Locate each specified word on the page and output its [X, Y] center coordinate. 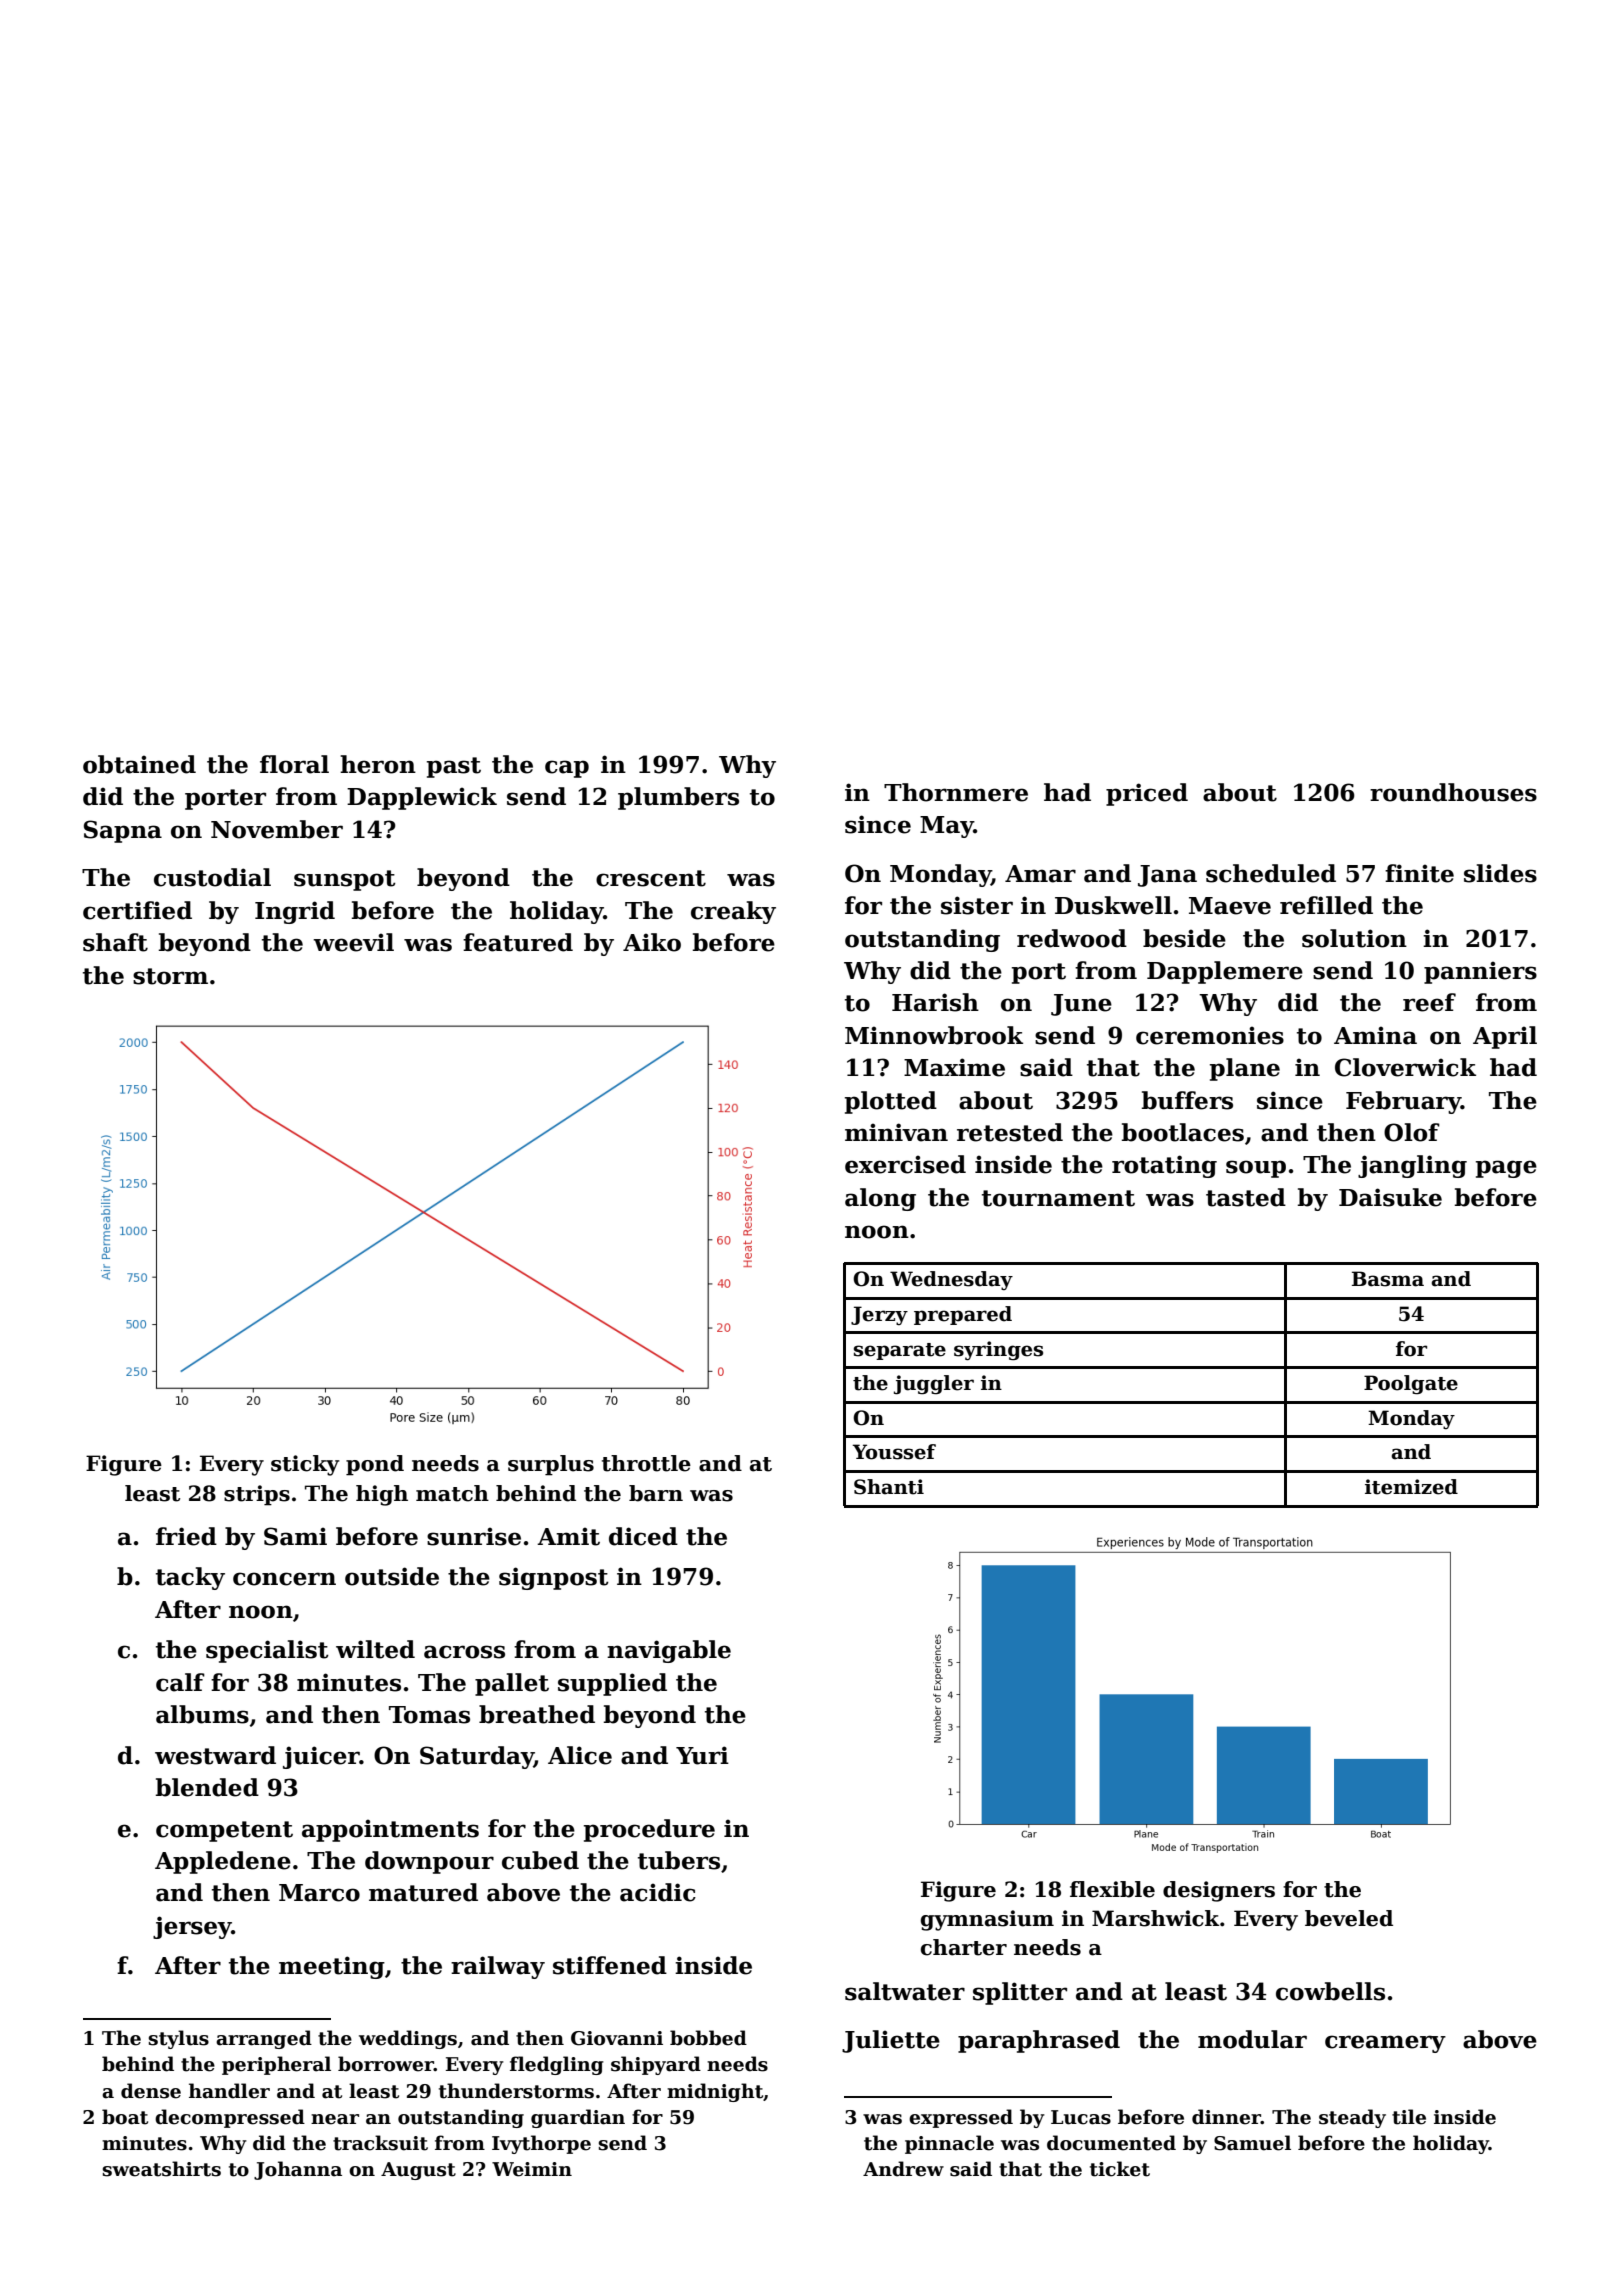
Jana [1167, 876]
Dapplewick [422, 798]
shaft [115, 942]
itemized [1411, 1487]
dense [151, 2091]
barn [656, 1493]
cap [567, 769]
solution [1354, 938]
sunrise [474, 1536]
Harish [935, 1002]
